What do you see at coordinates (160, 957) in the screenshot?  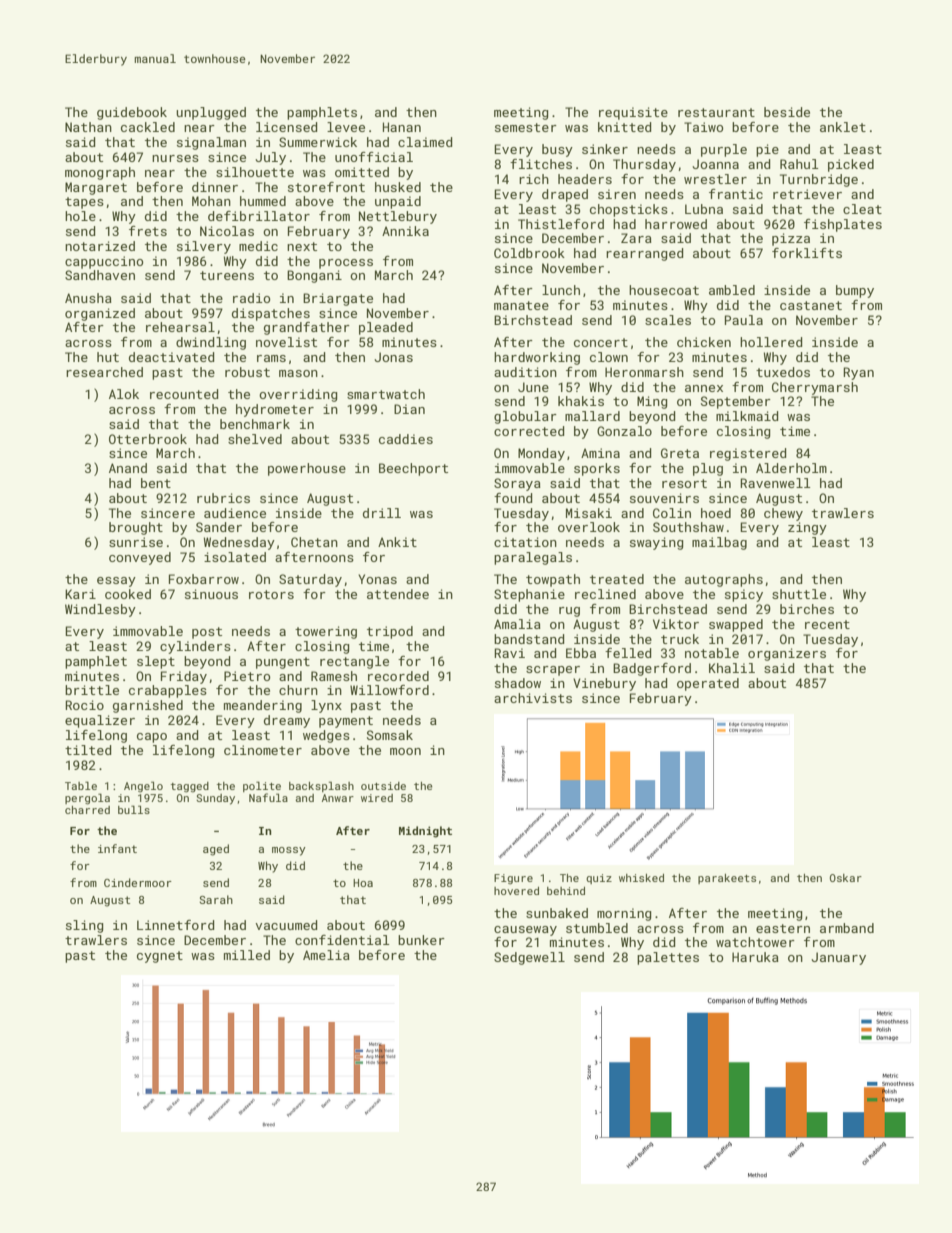 I see `cygnet` at bounding box center [160, 957].
